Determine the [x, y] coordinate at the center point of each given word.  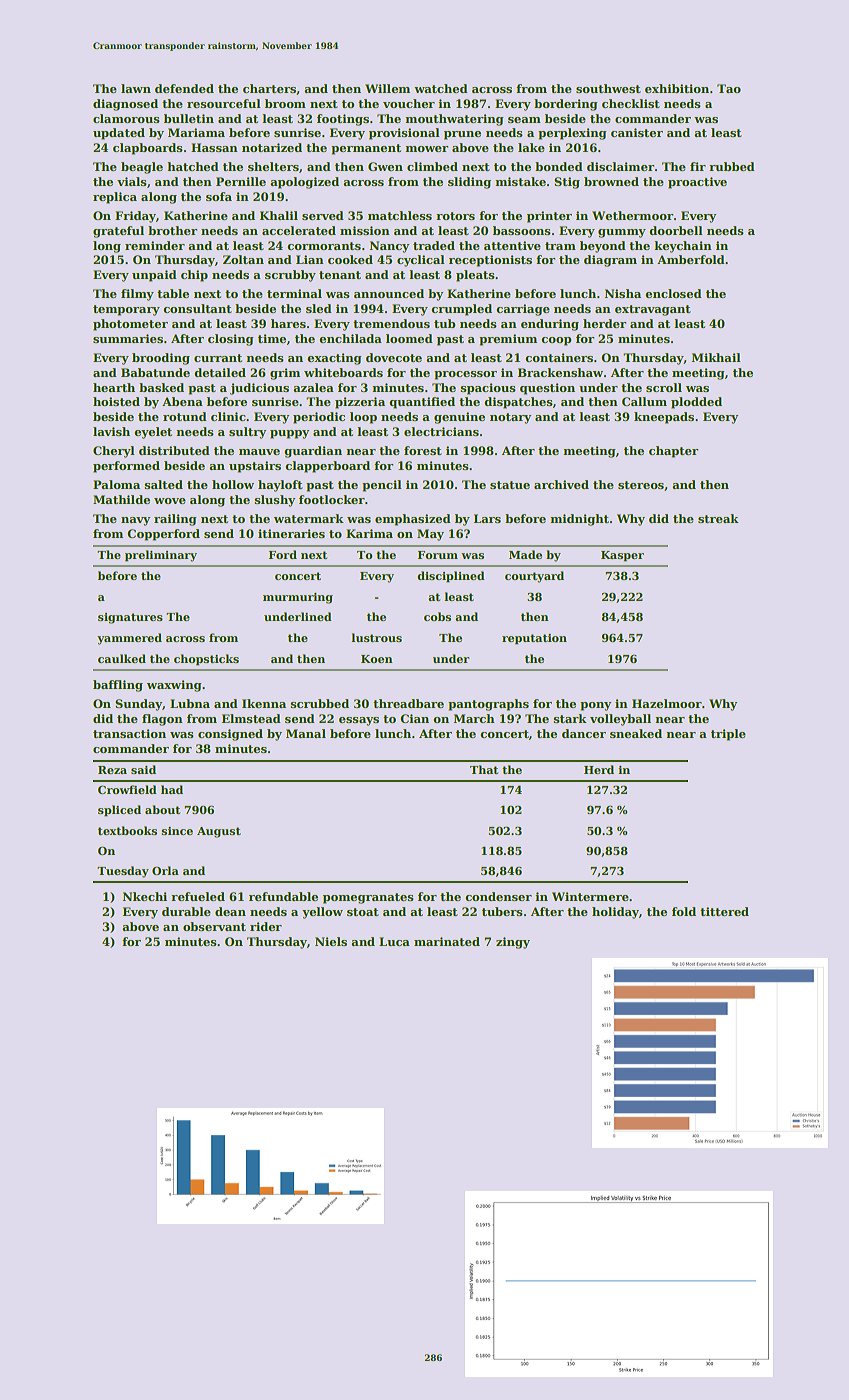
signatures [130, 618]
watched [441, 88]
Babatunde [155, 372]
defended [184, 88]
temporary [126, 310]
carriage [523, 310]
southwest [608, 88]
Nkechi [145, 896]
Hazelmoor [667, 703]
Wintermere [590, 896]
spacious [488, 389]
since [177, 831]
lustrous [376, 637]
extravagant [653, 310]
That [484, 769]
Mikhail [716, 357]
